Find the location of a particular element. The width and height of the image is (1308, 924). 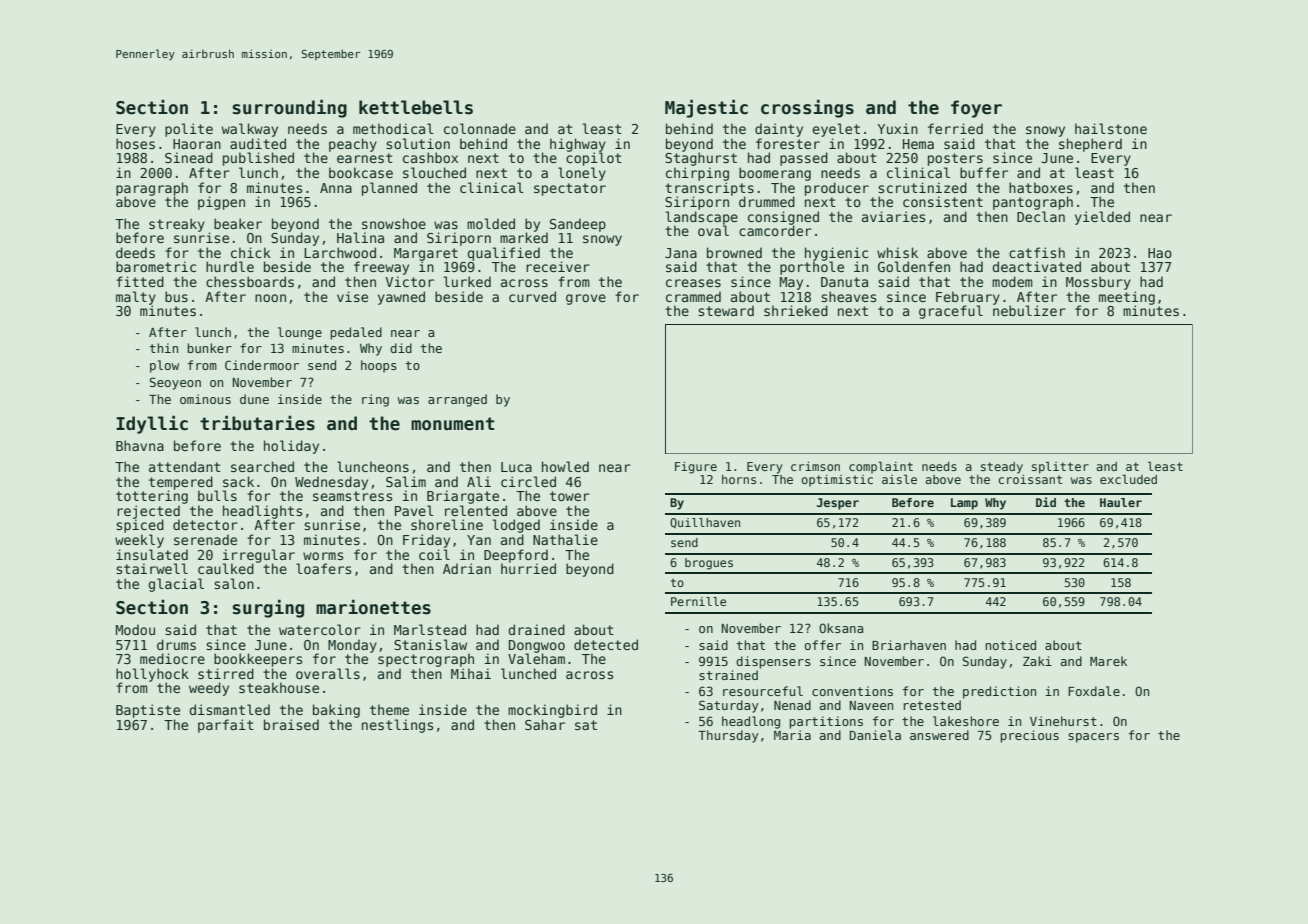

graceful is located at coordinates (951, 312).
